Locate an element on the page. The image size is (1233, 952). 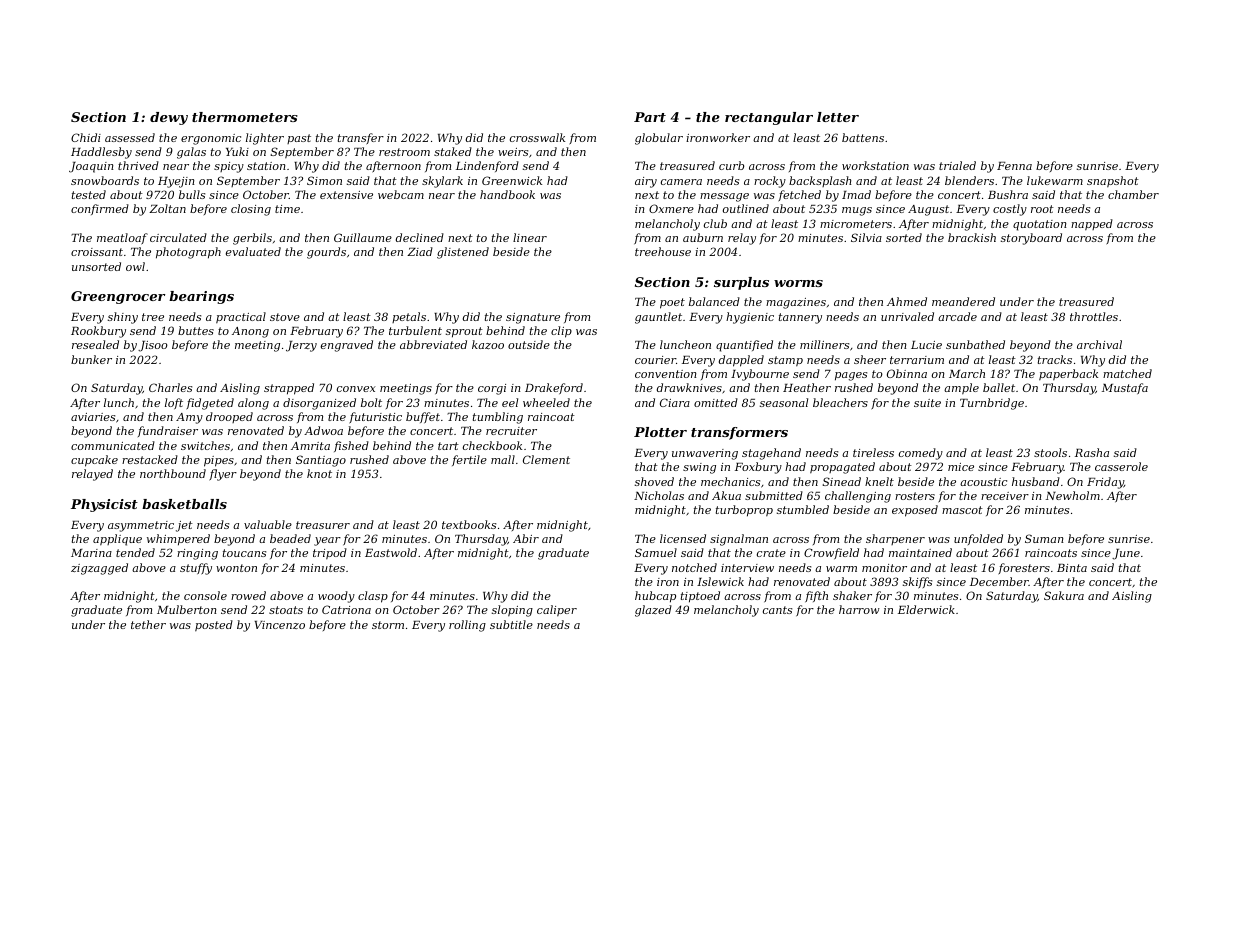
resealed is located at coordinates (95, 344).
